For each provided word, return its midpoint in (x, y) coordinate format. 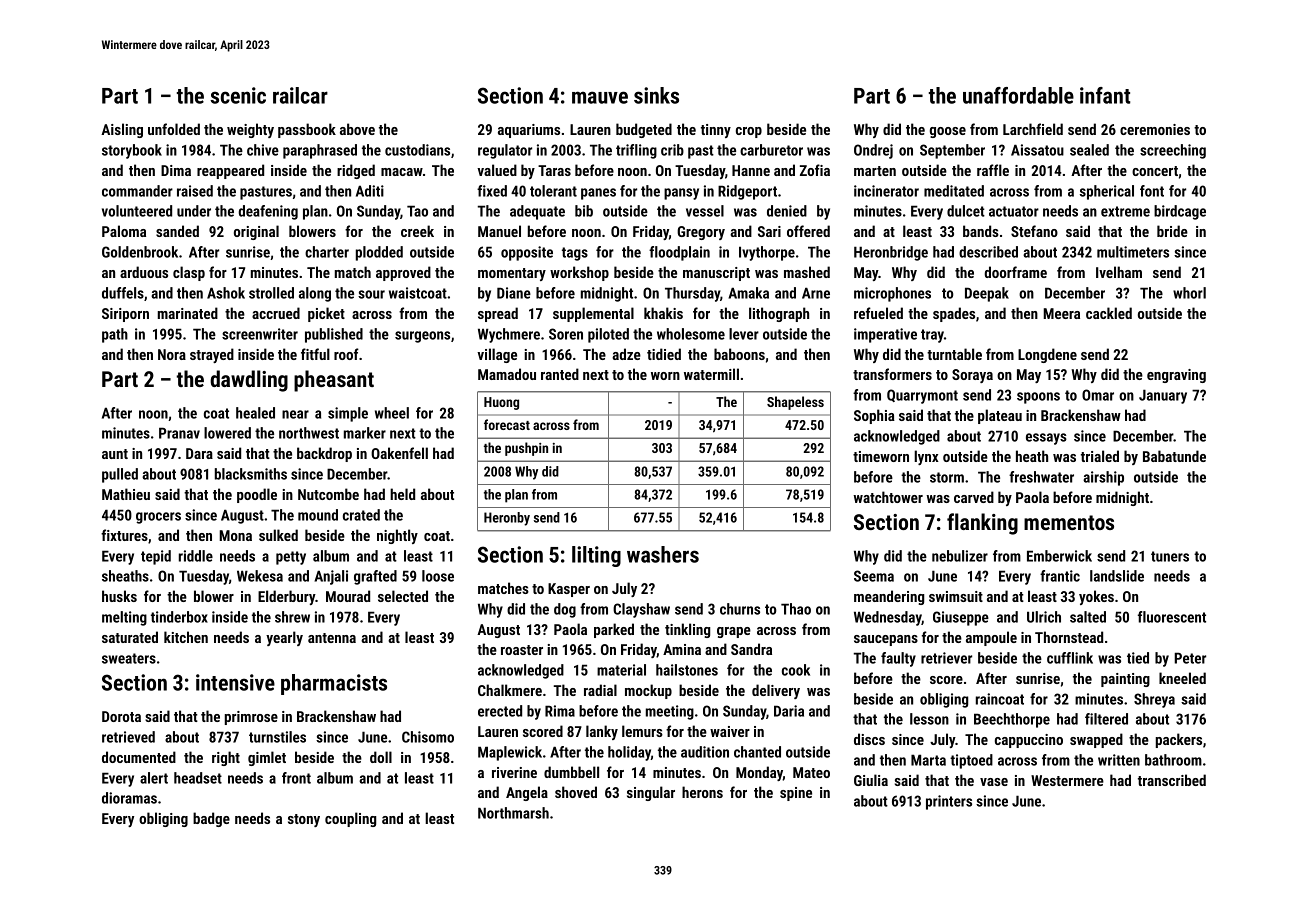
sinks (656, 95)
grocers (158, 518)
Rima (560, 711)
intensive (235, 682)
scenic (238, 95)
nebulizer (960, 556)
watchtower (888, 497)
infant (1105, 95)
